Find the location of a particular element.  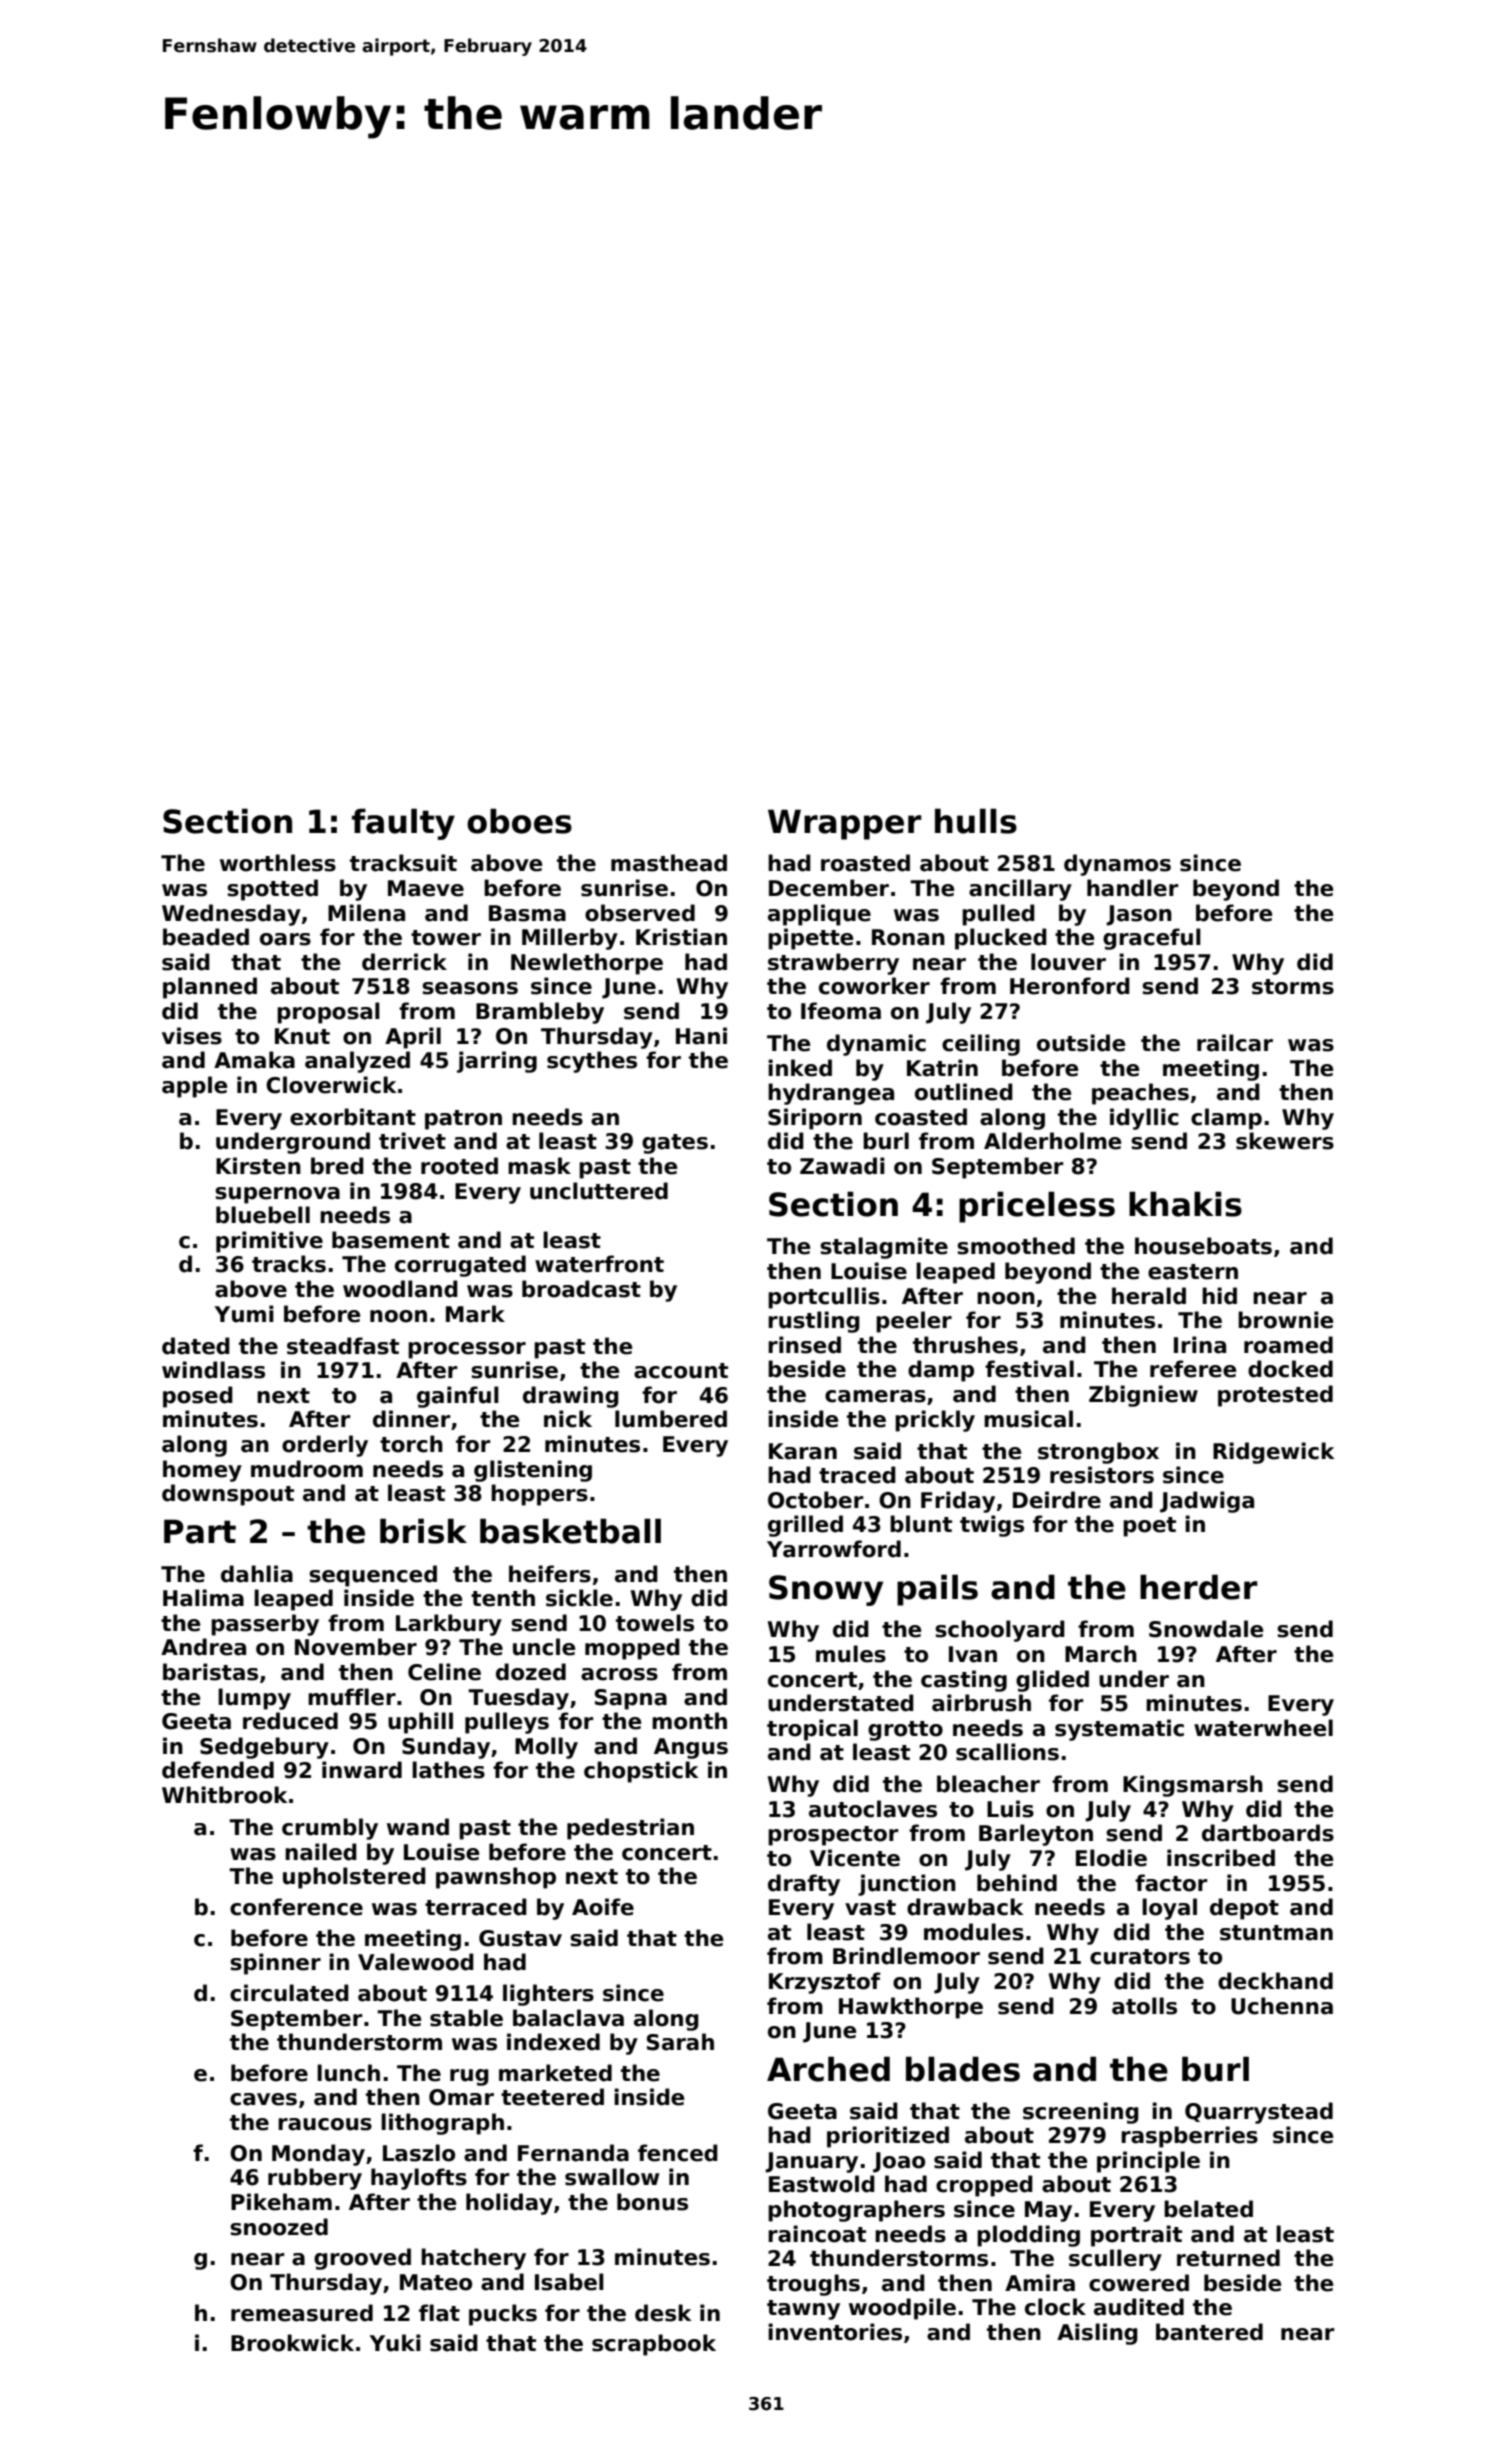

November is located at coordinates (356, 1647).
